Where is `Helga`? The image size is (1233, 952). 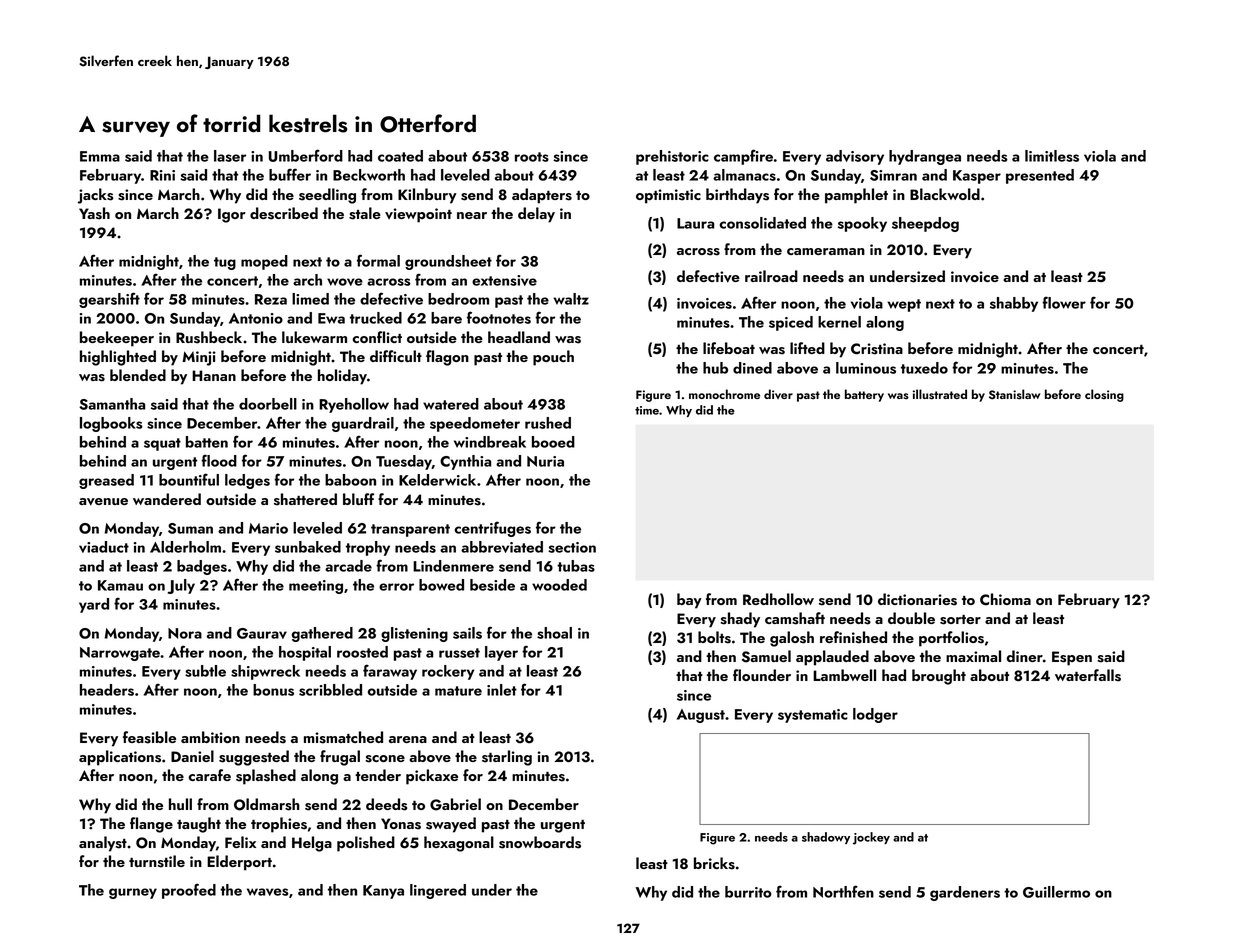
Helga is located at coordinates (312, 844).
